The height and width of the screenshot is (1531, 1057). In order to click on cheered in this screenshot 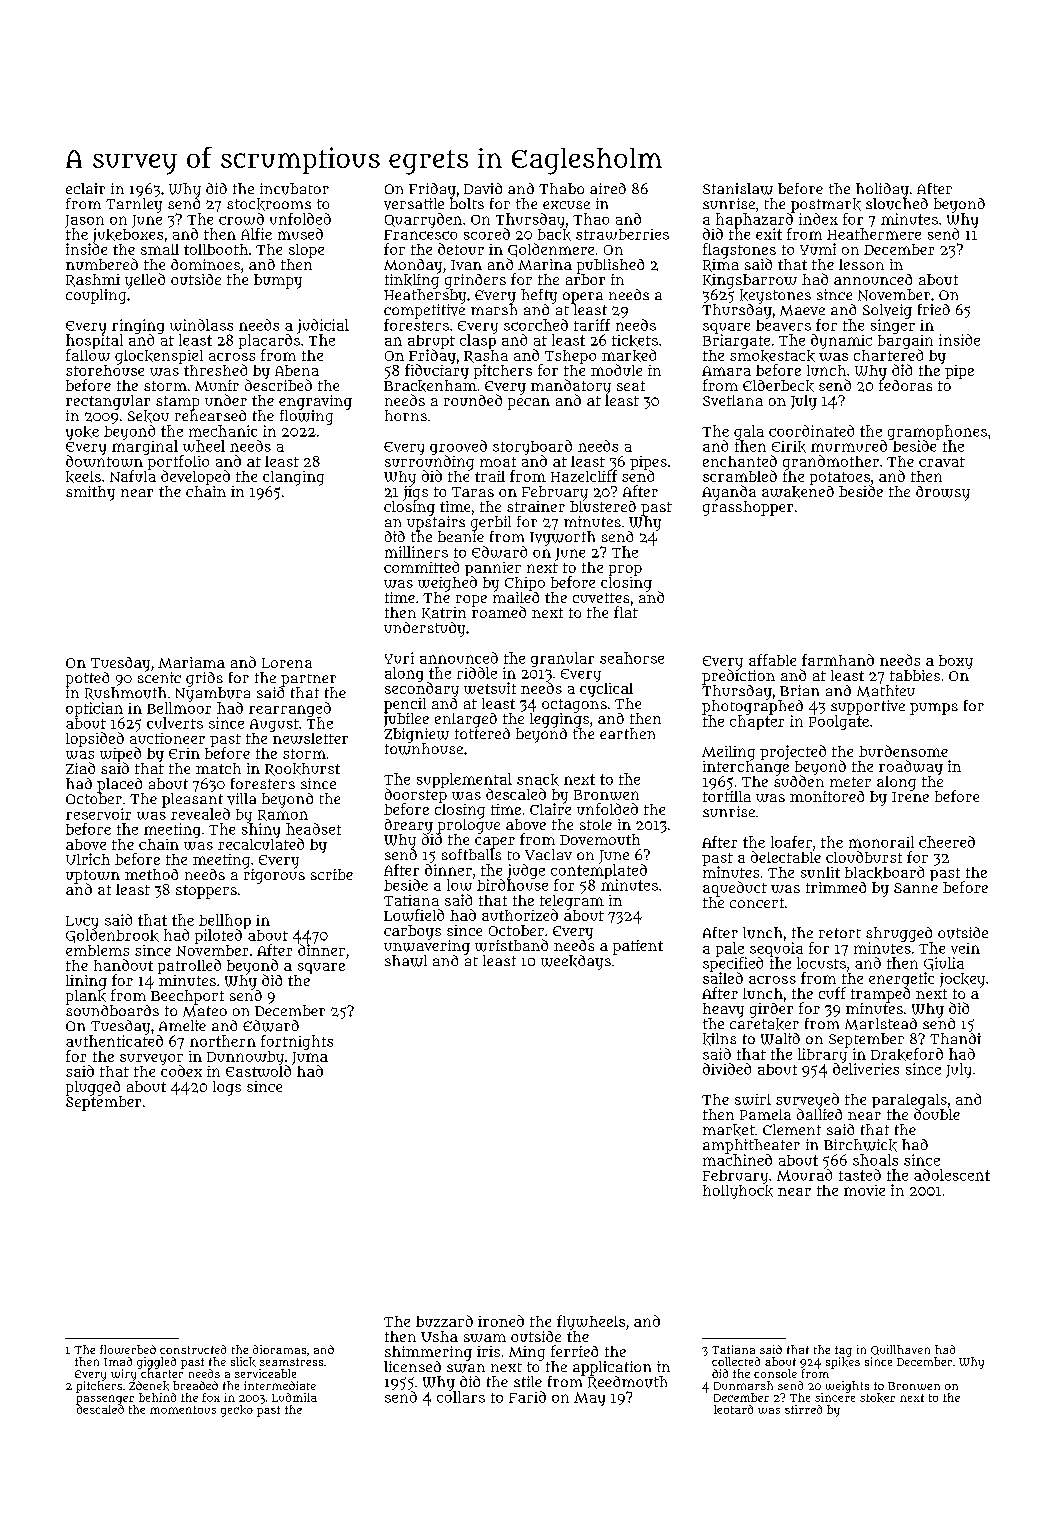, I will do `click(947, 842)`.
